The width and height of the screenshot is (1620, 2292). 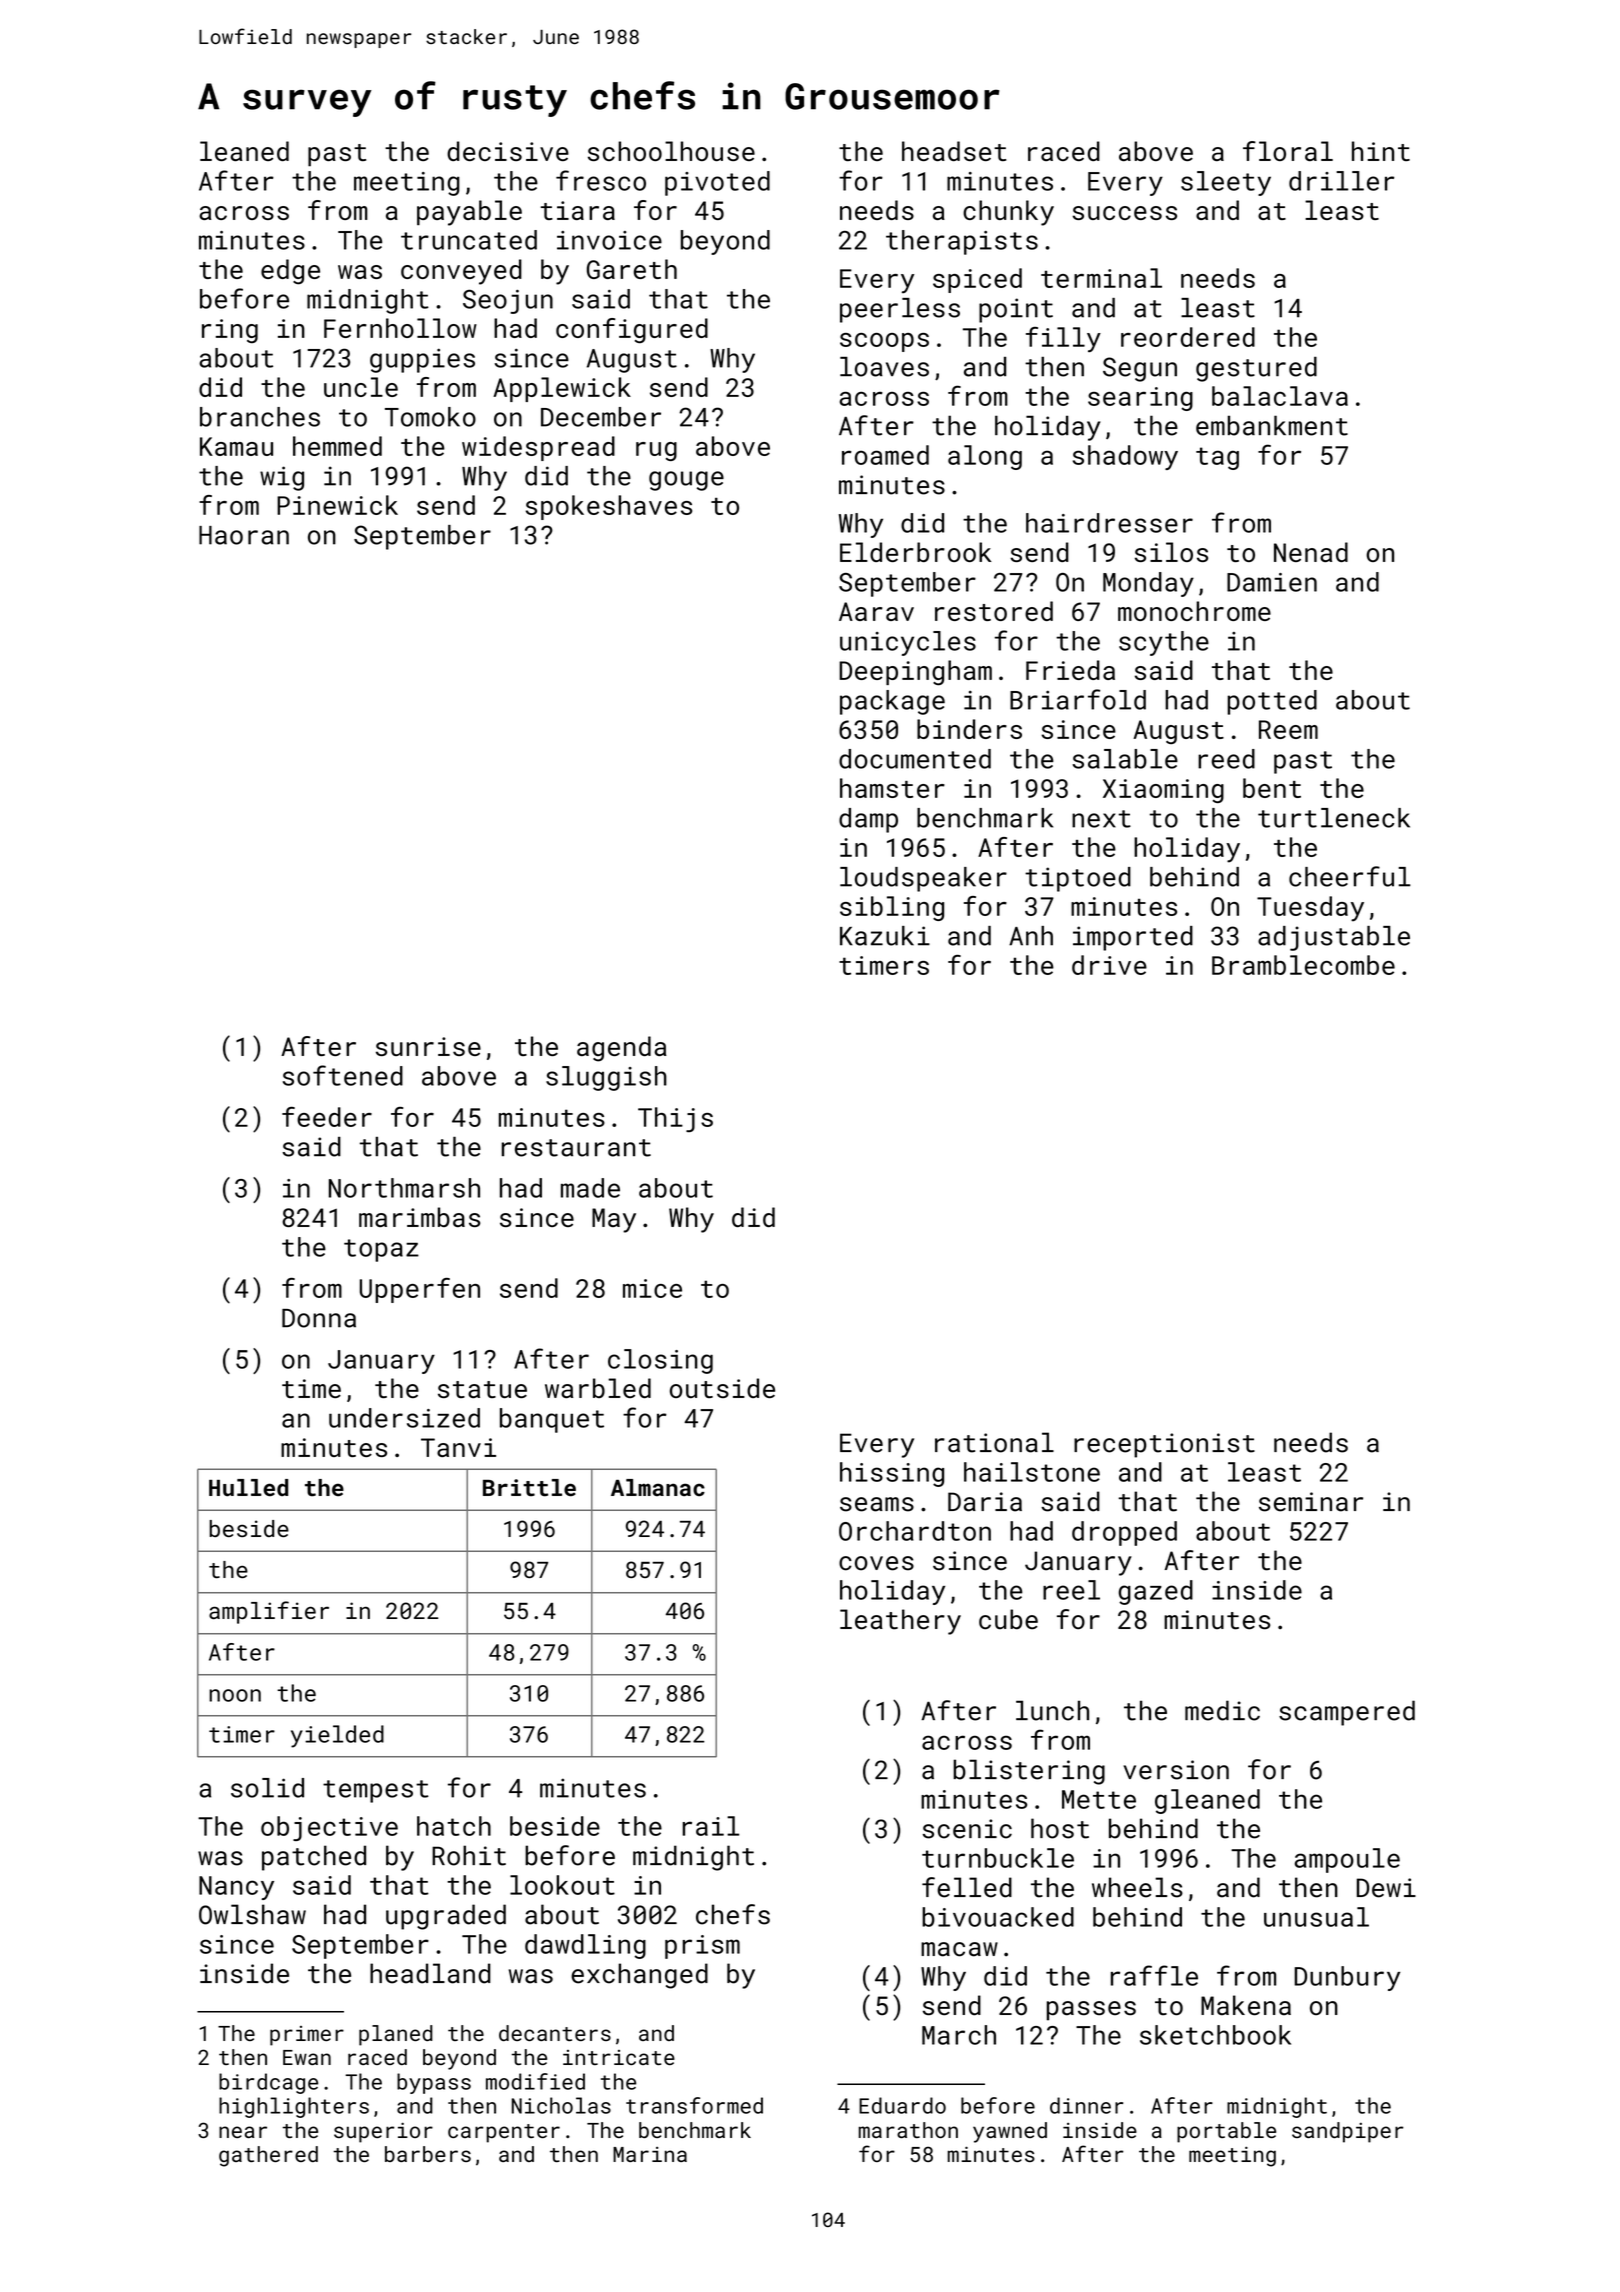 I want to click on floral, so click(x=1288, y=151).
